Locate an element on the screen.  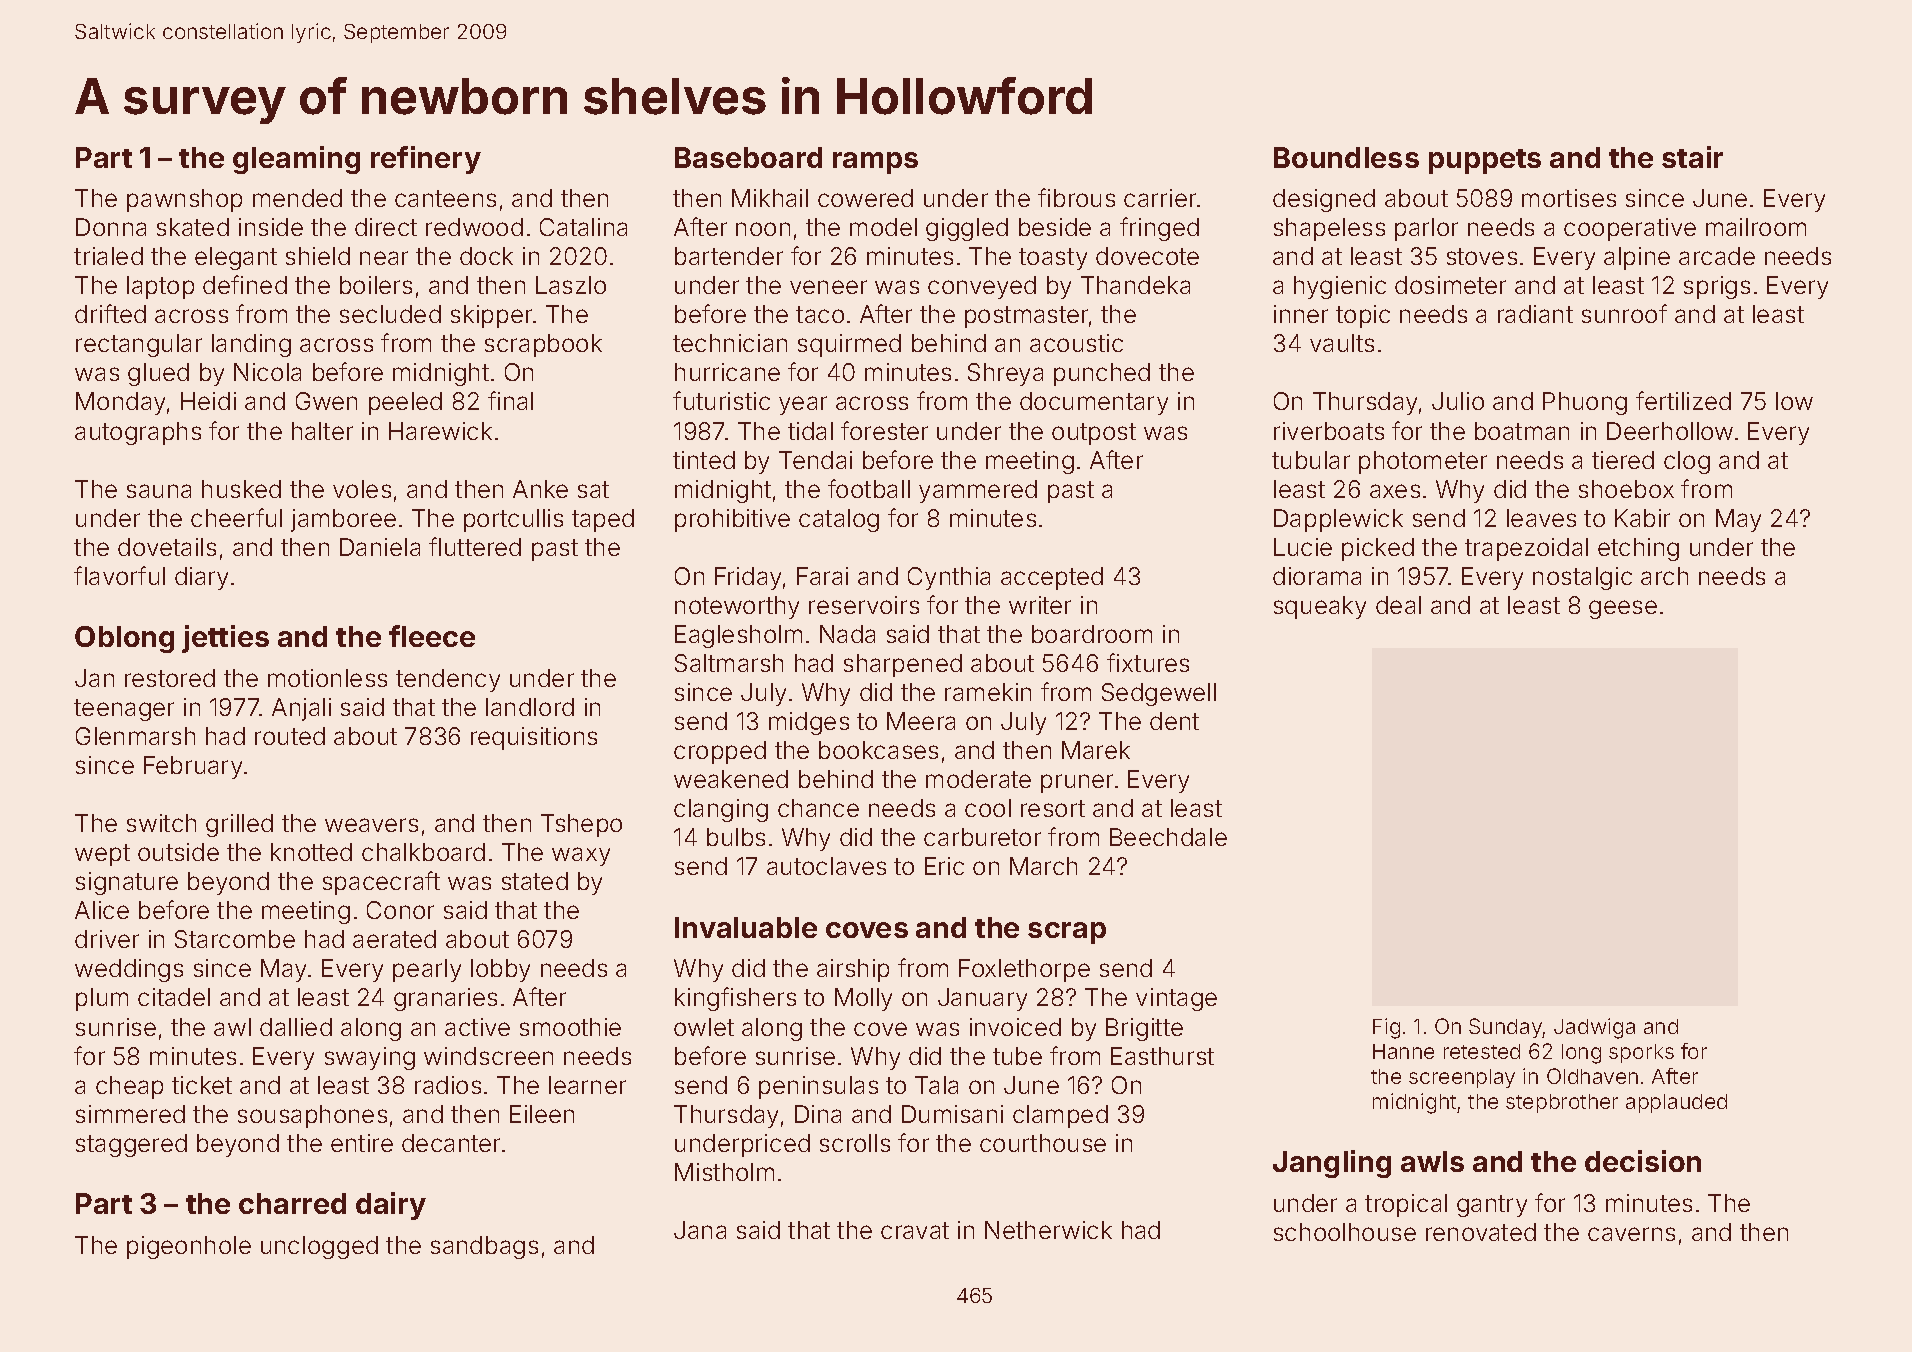
simmered is located at coordinates (130, 1114).
